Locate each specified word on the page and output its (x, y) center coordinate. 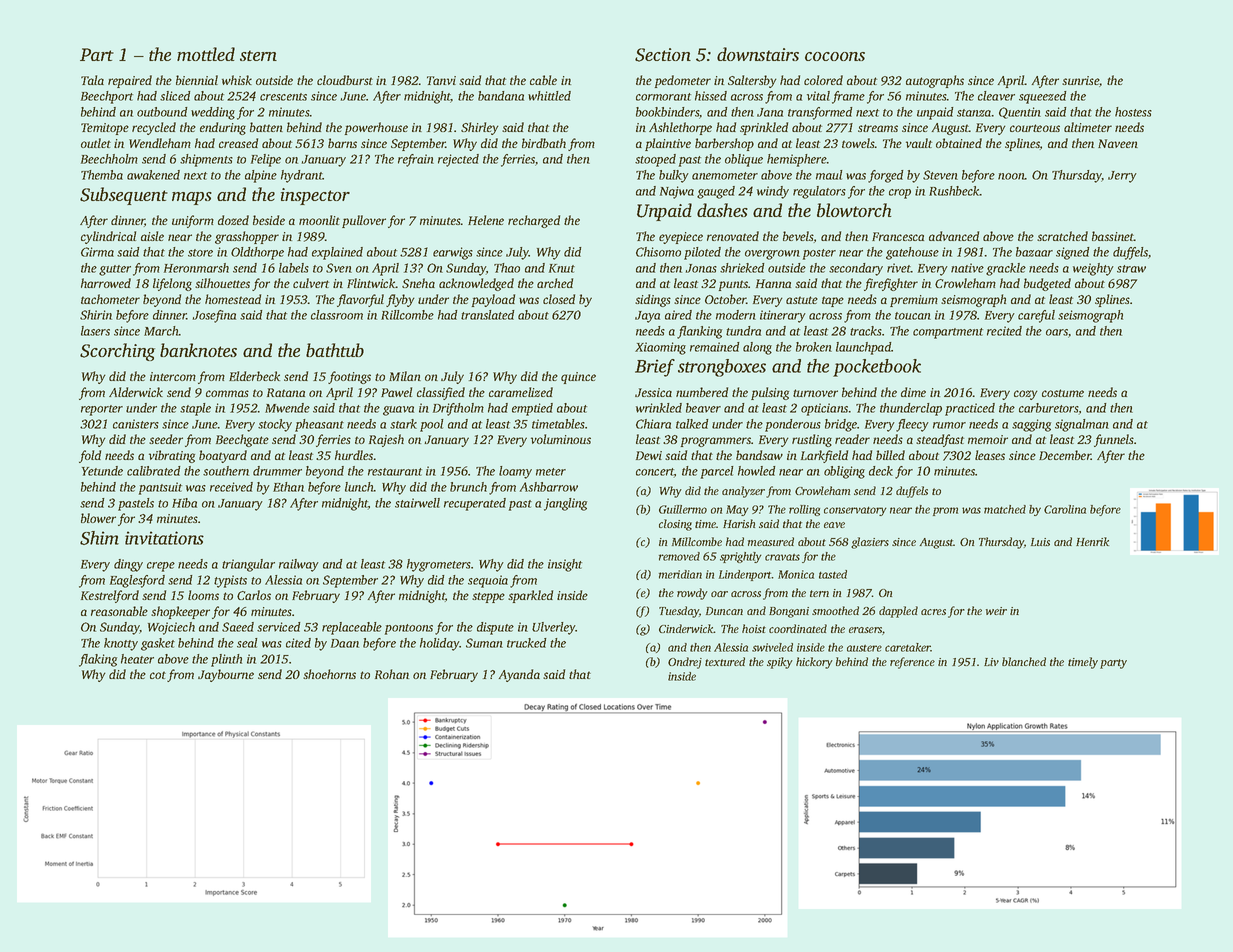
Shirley (480, 128)
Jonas (701, 268)
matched (1005, 509)
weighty (1093, 269)
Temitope (105, 129)
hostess (1133, 112)
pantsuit (160, 488)
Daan (345, 643)
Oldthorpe (257, 253)
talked (692, 424)
